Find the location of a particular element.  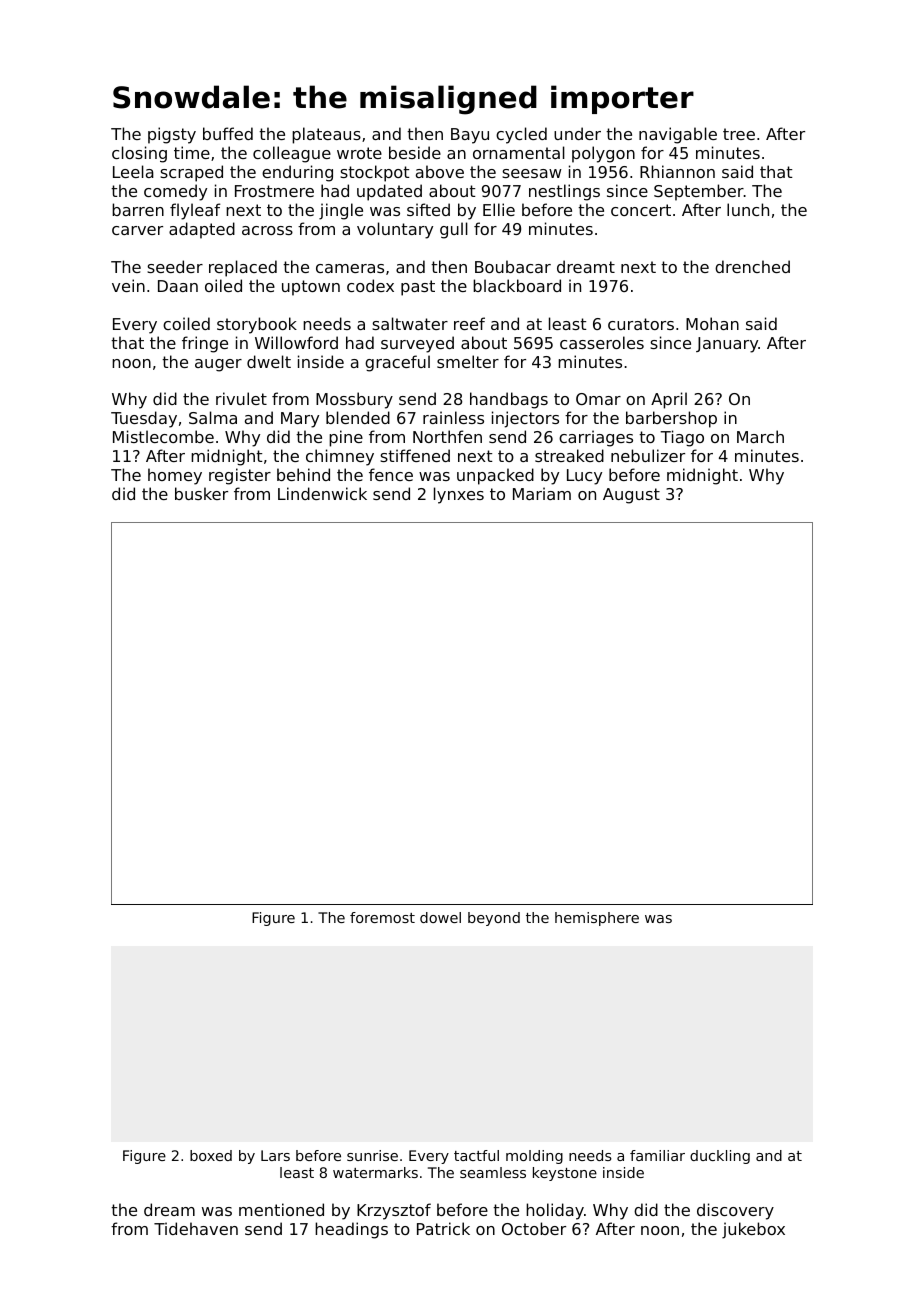

tactful is located at coordinates (476, 1155).
